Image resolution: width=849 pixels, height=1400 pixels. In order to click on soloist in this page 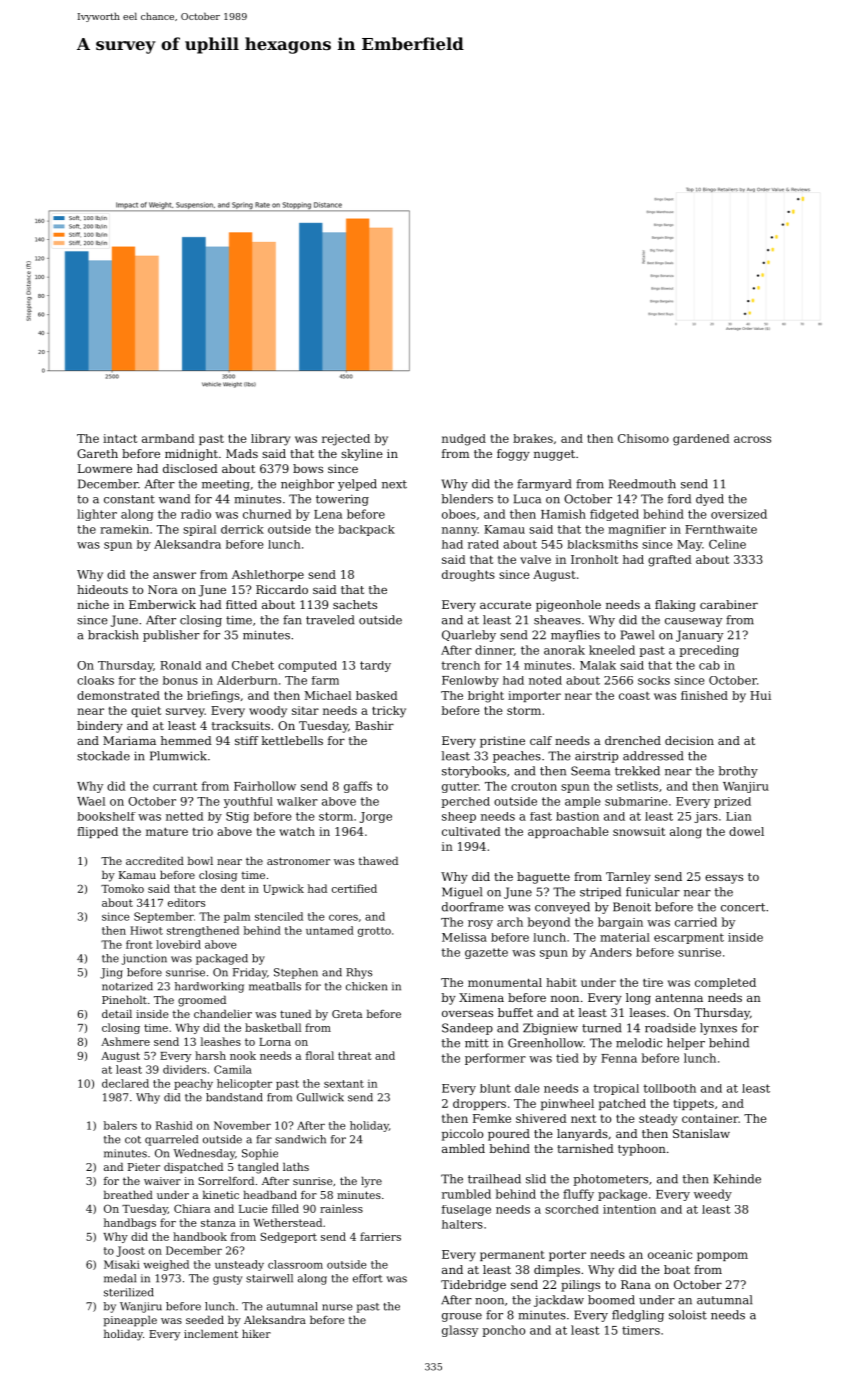, I will do `click(688, 1315)`.
